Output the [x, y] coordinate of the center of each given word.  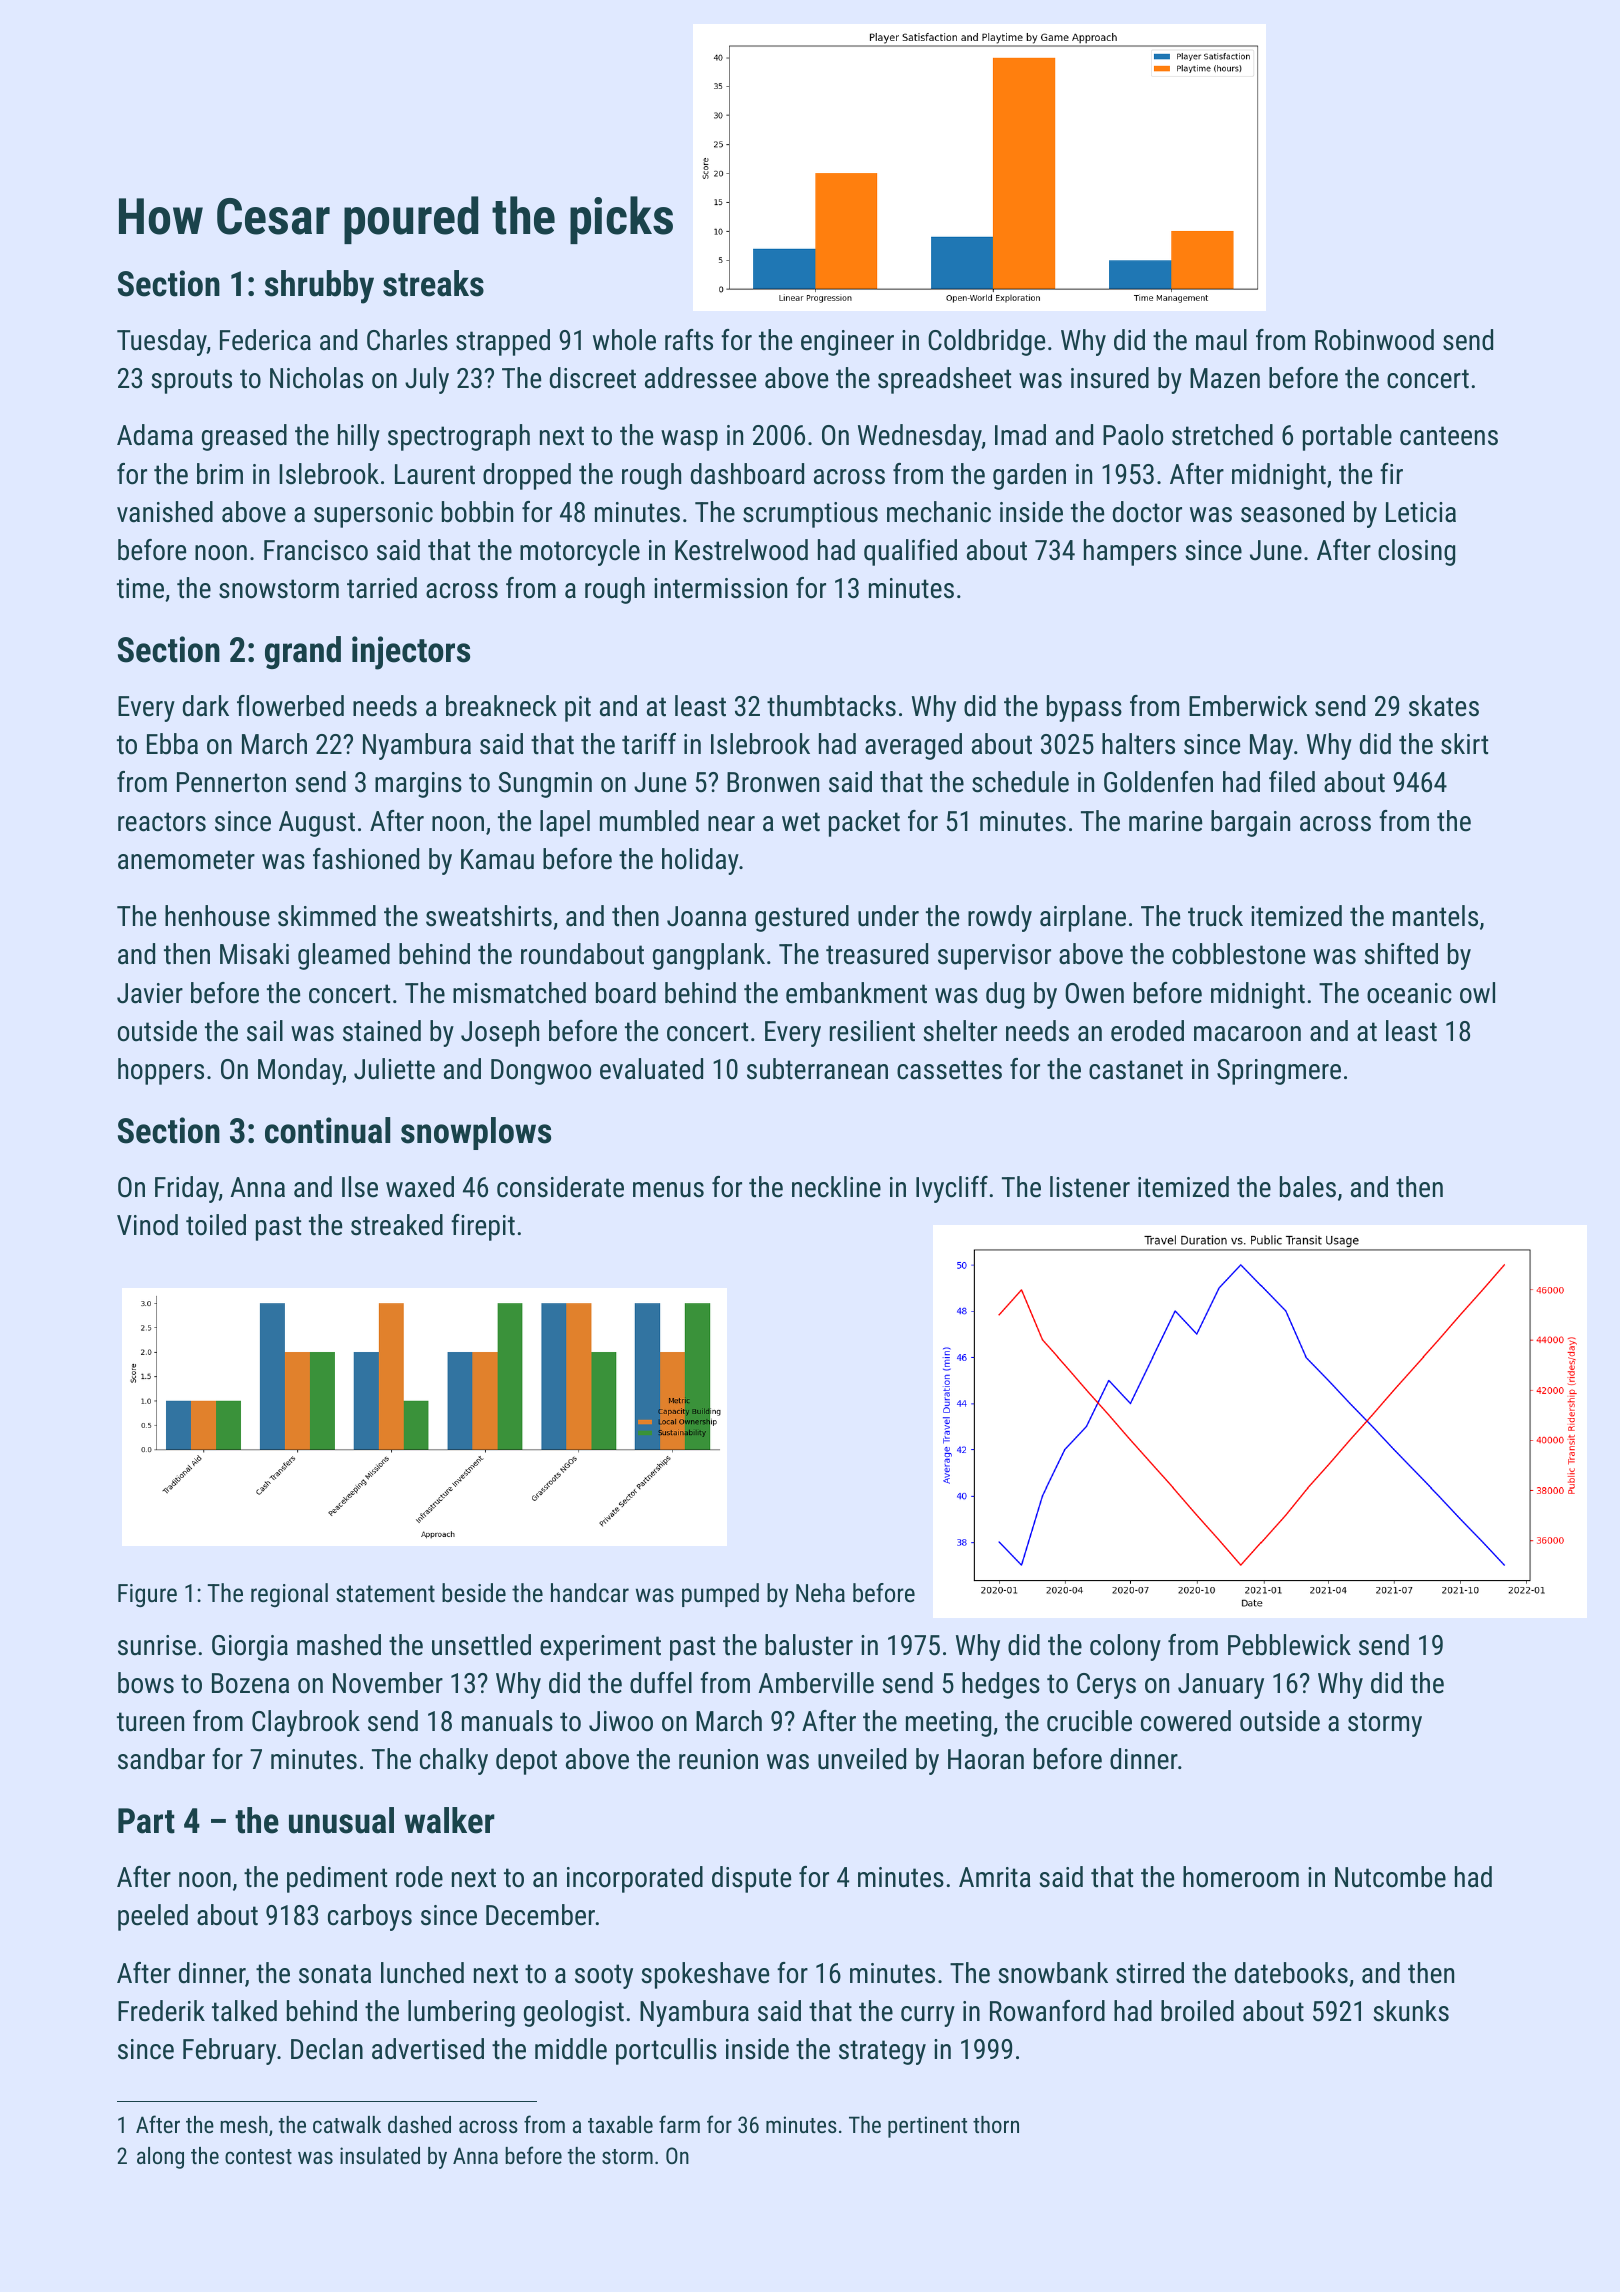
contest [258, 2156]
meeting [948, 1724]
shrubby [319, 287]
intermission [720, 588]
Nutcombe [1390, 1877]
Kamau [497, 859]
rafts [689, 340]
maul [1221, 340]
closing [1416, 552]
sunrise [157, 1645]
